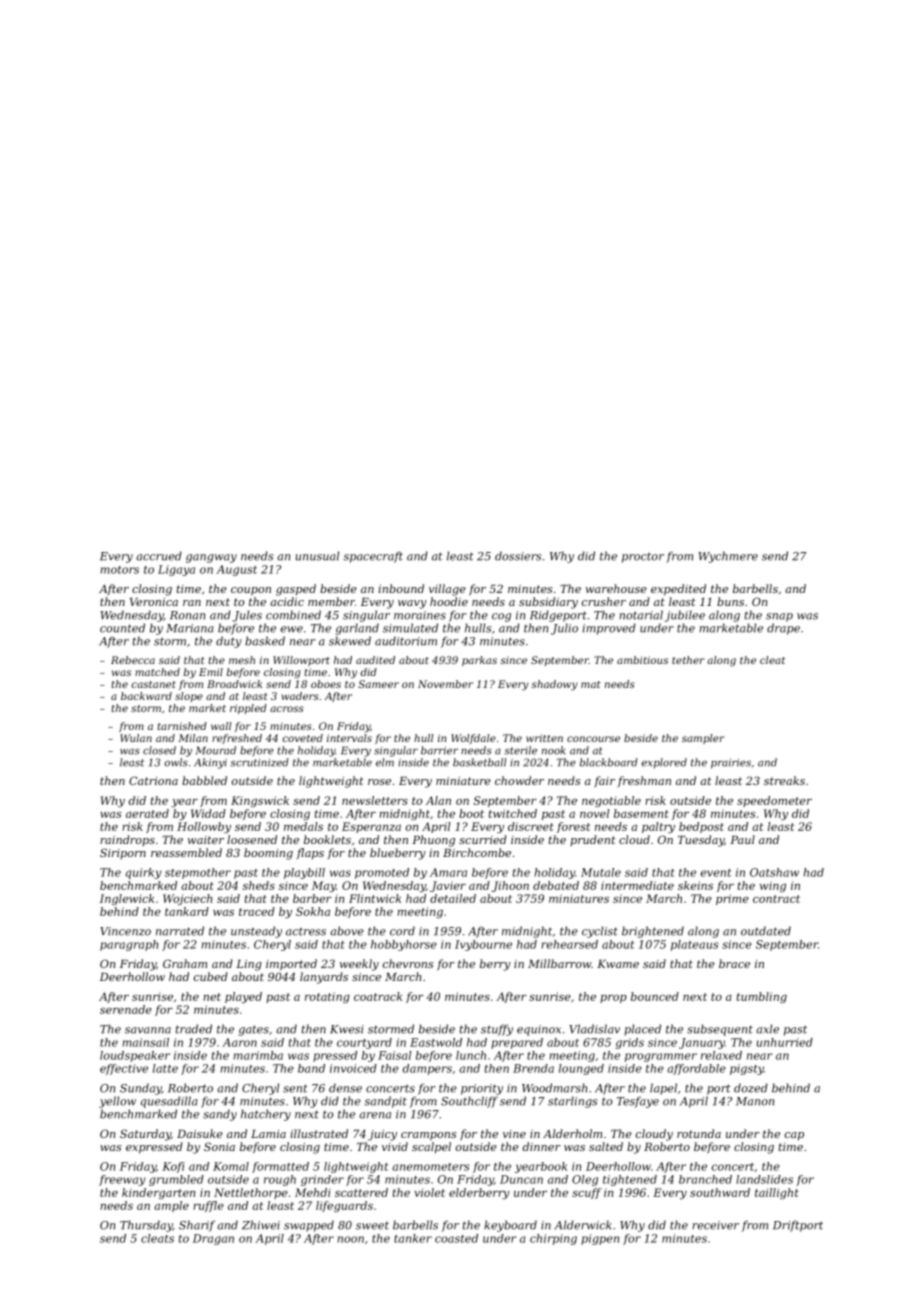 This screenshot has width=924, height=1308. I want to click on Zhiwei, so click(261, 1225).
